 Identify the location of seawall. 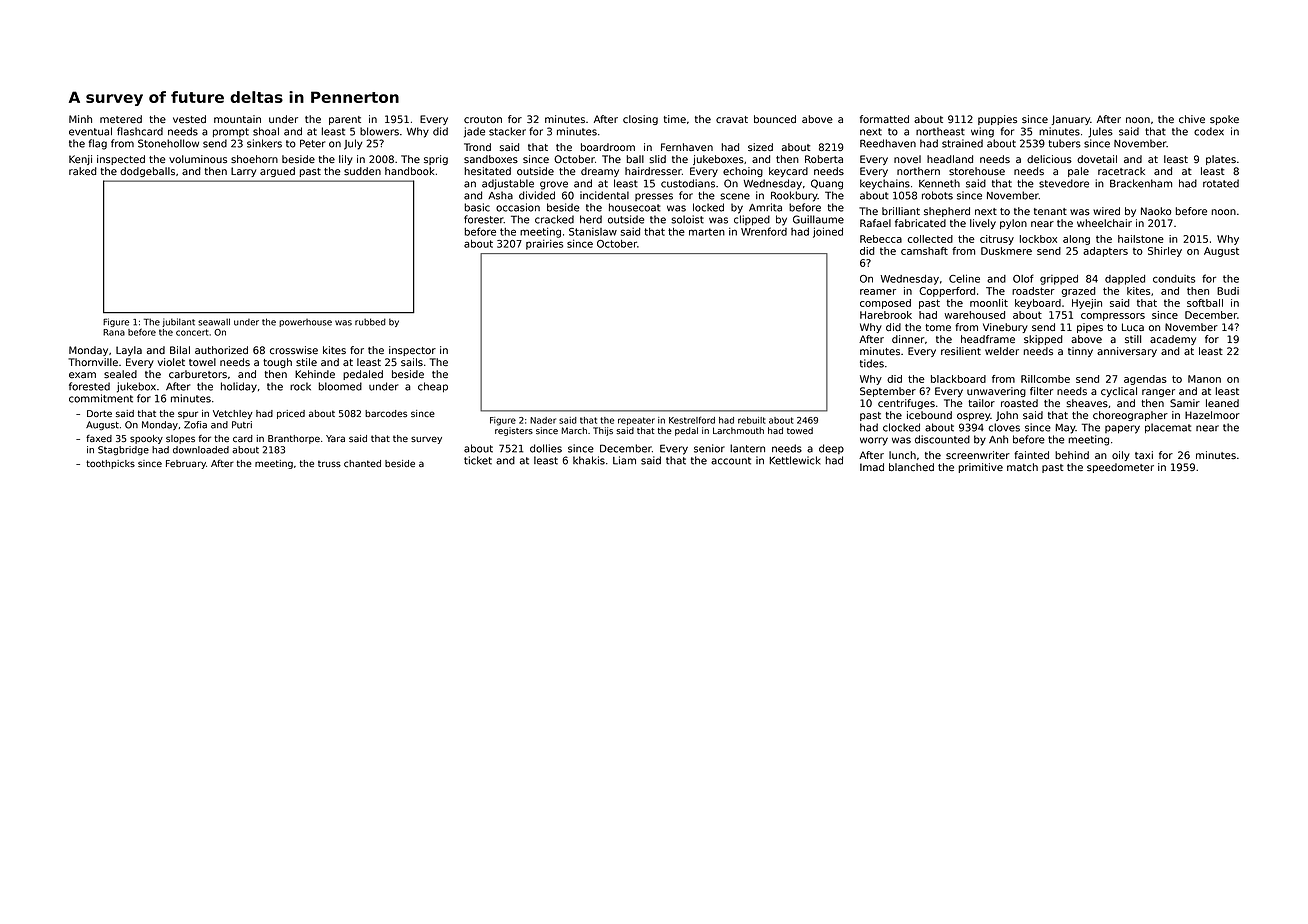
(214, 322).
